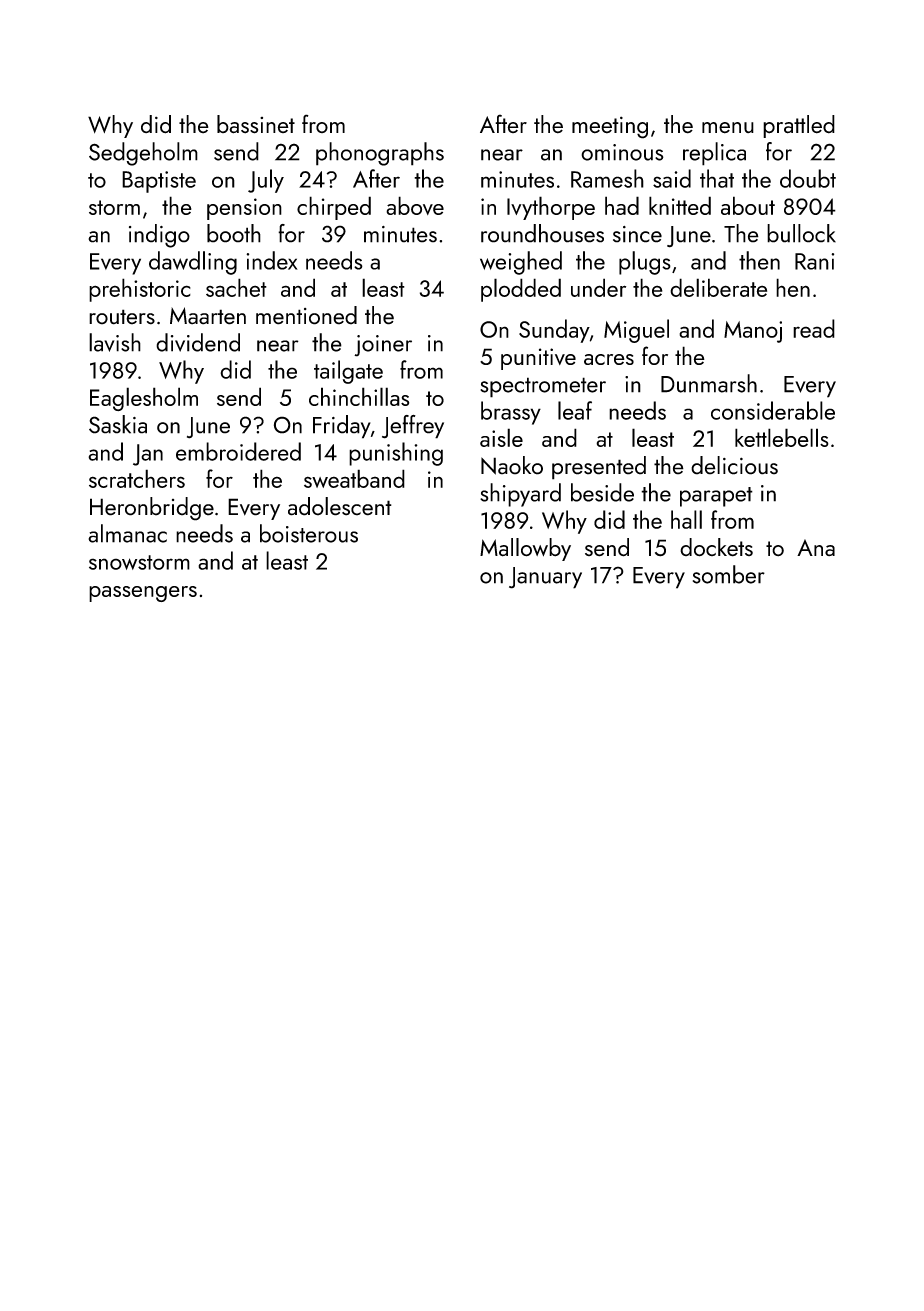  What do you see at coordinates (799, 126) in the document?
I see `prattled` at bounding box center [799, 126].
